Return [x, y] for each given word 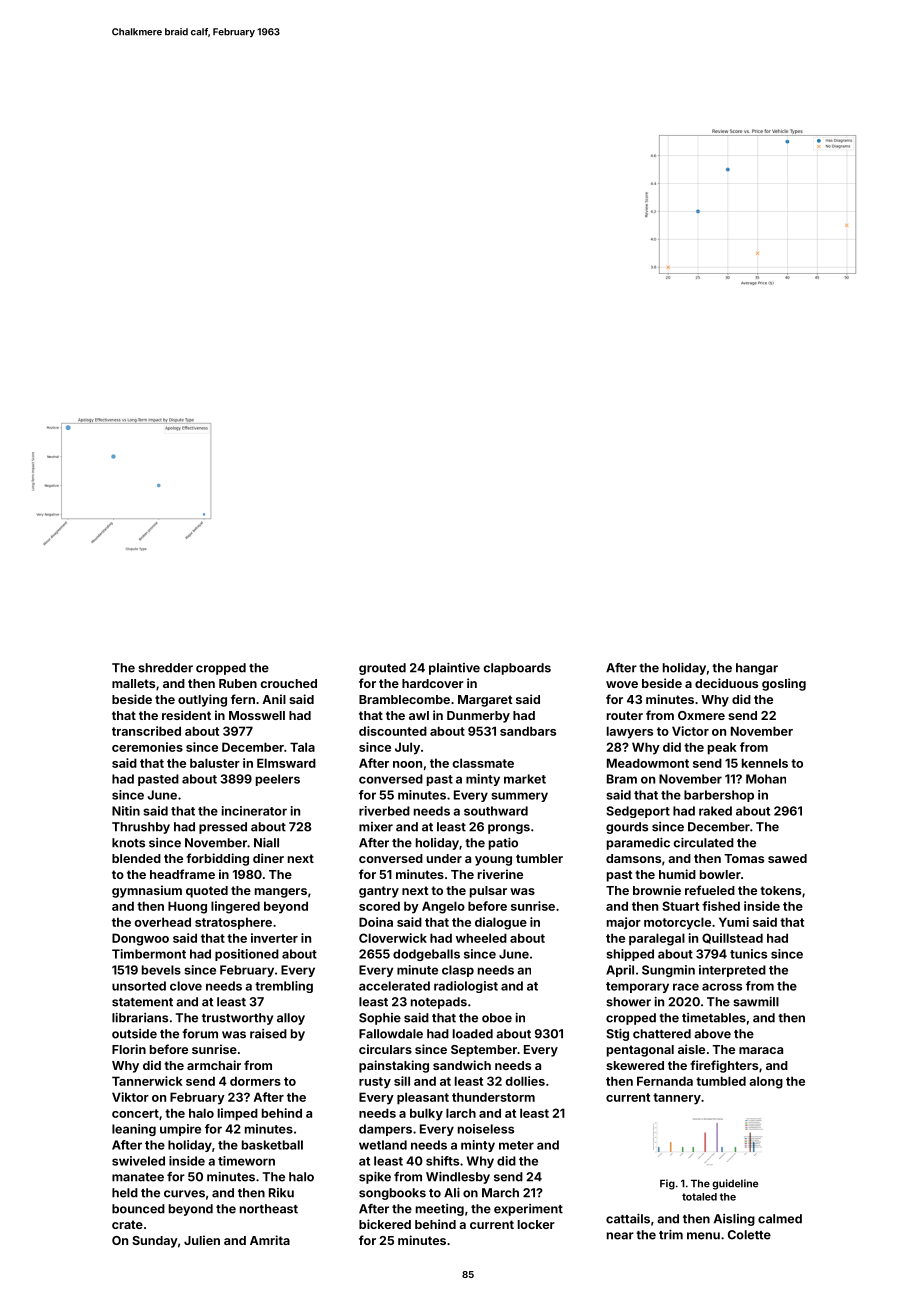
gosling [784, 684]
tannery [677, 1099]
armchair [214, 1065]
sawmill [756, 1002]
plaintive [454, 669]
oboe [497, 1018]
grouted [382, 669]
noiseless [486, 1129]
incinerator [254, 811]
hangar [757, 669]
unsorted [139, 986]
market [525, 779]
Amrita [270, 1240]
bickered [385, 1224]
